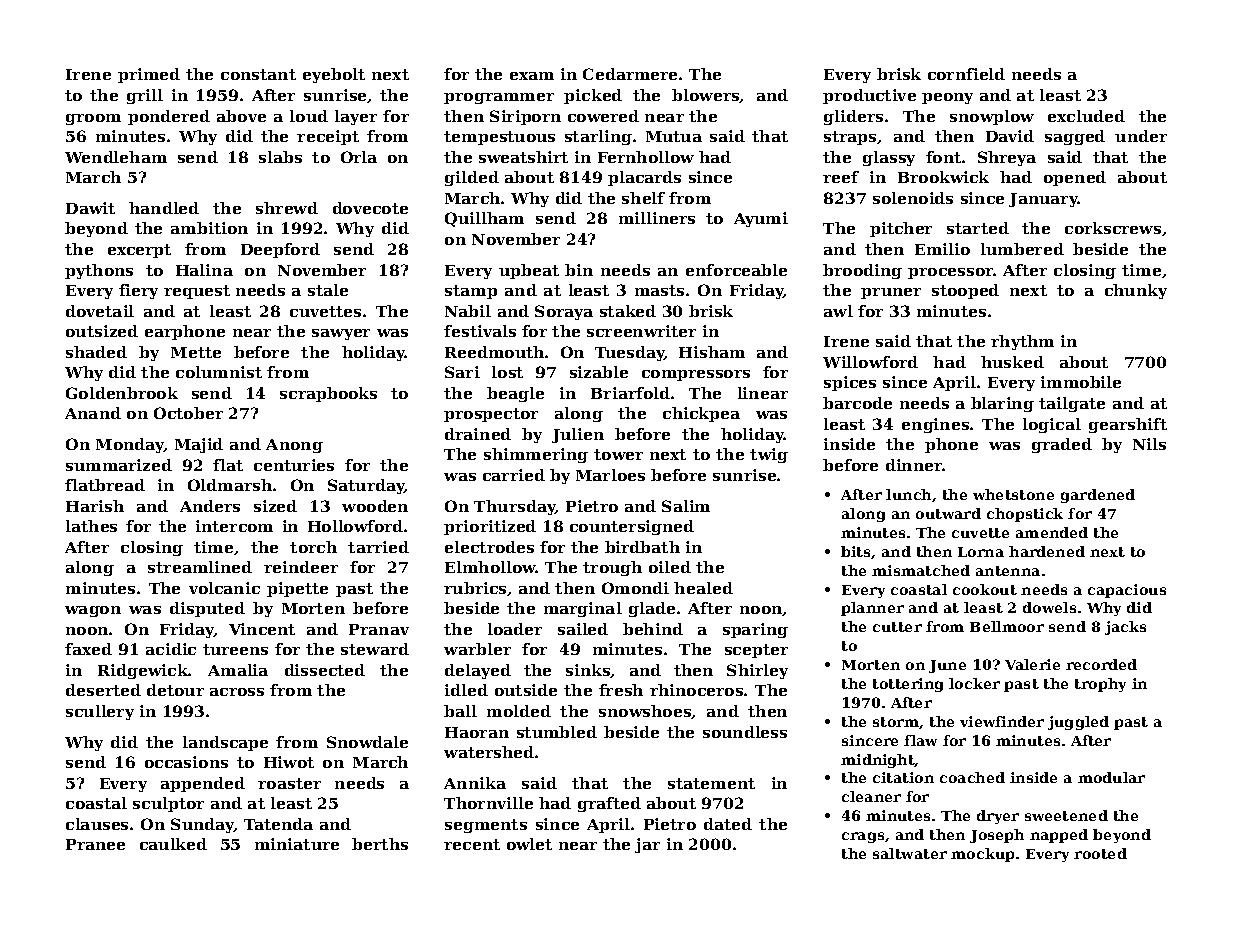  What do you see at coordinates (635, 588) in the screenshot?
I see `Omondi` at bounding box center [635, 588].
